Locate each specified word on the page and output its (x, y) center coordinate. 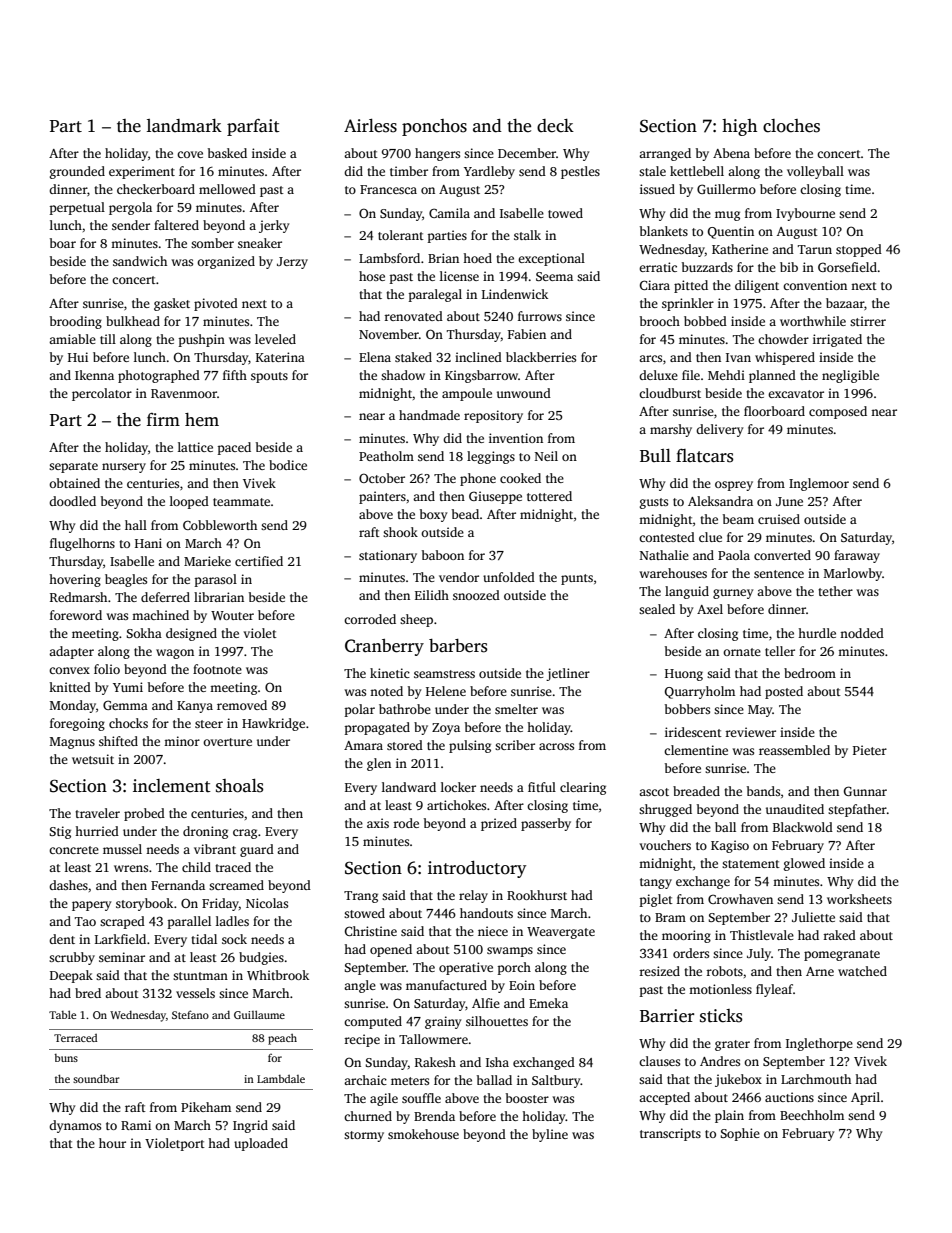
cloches (791, 126)
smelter (516, 709)
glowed (804, 864)
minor (182, 741)
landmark (184, 125)
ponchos (434, 127)
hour (112, 1143)
